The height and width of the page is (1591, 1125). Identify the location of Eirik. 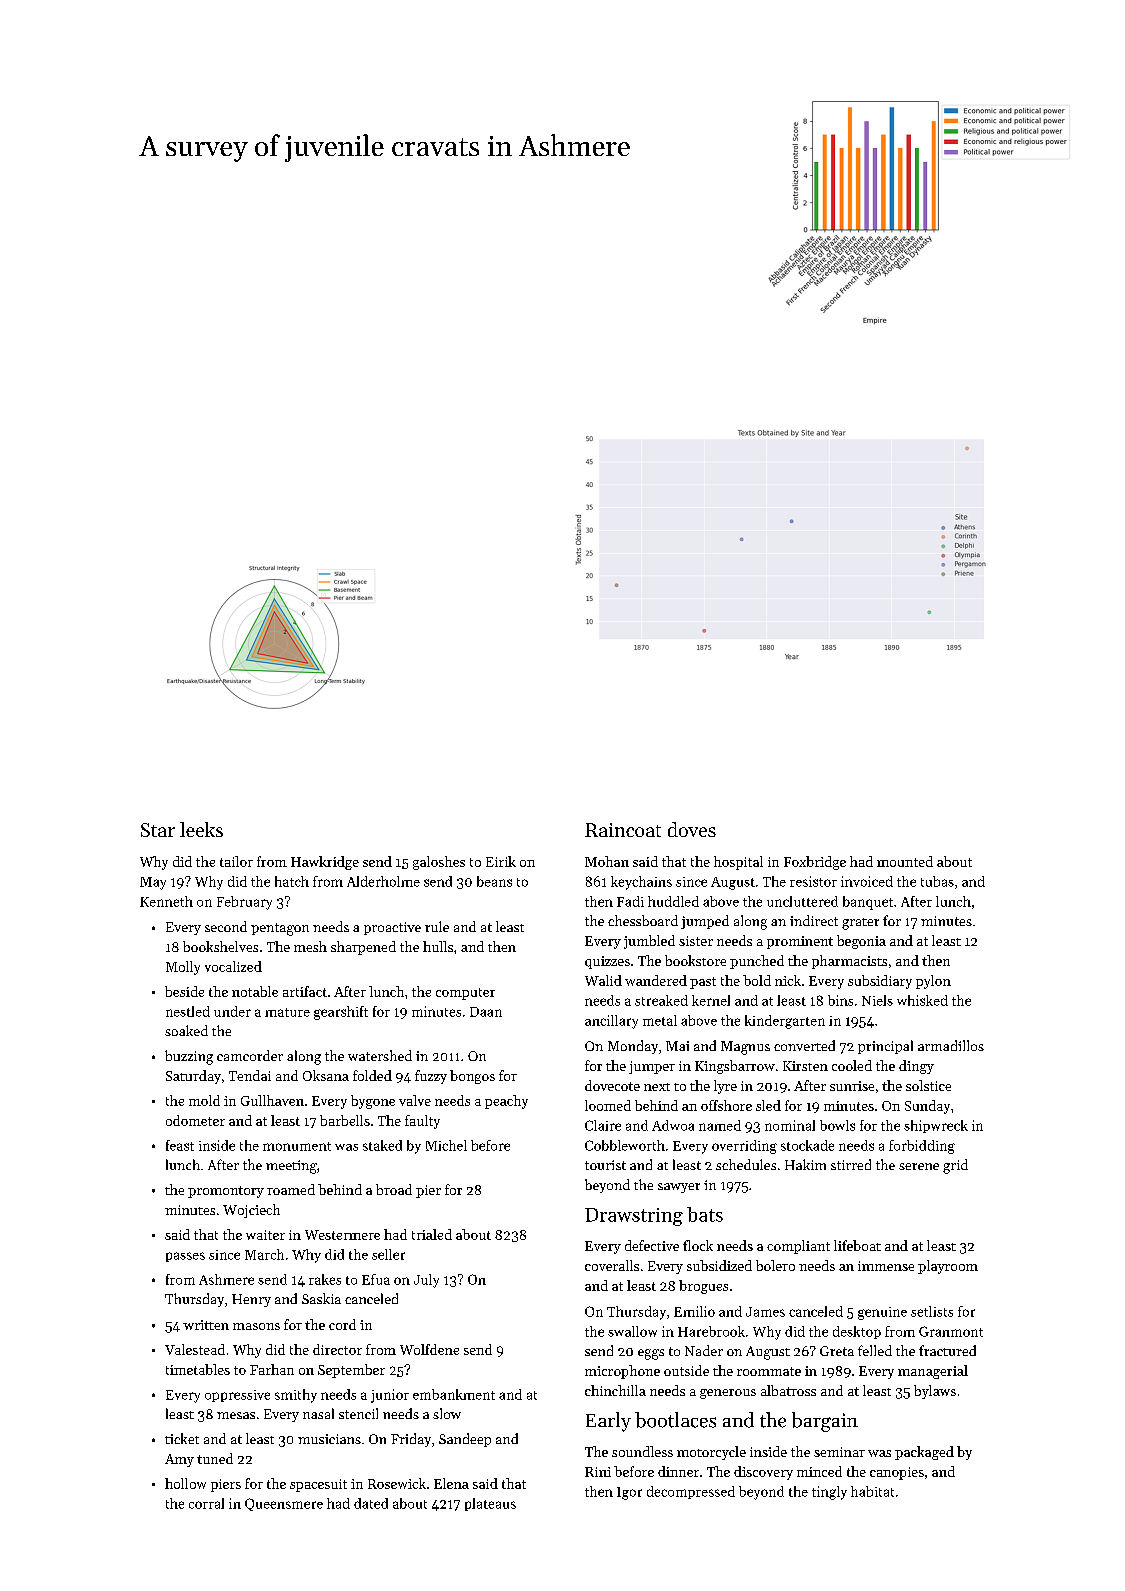
(501, 861).
